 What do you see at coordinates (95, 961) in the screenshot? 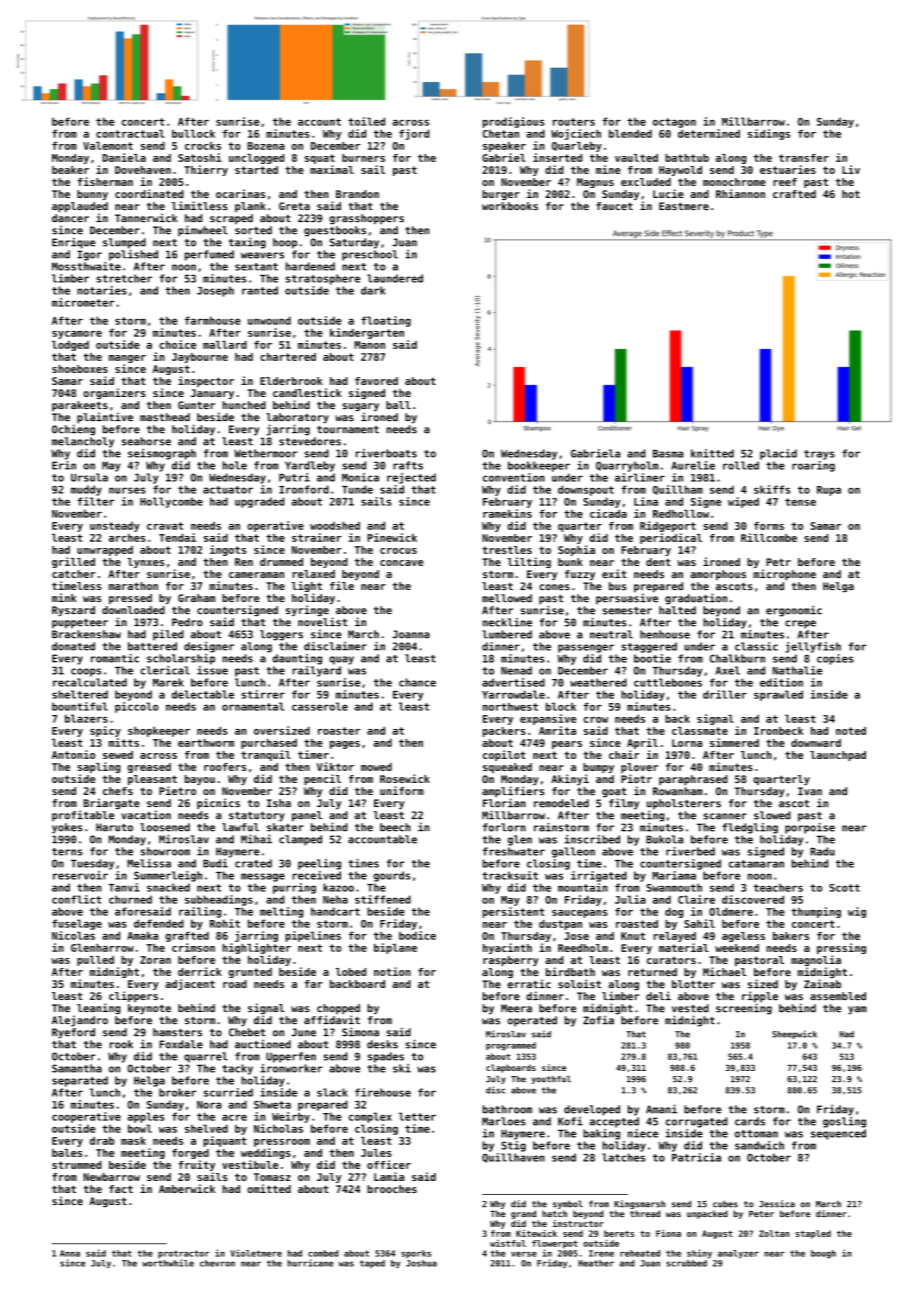
I see `pulled` at bounding box center [95, 961].
